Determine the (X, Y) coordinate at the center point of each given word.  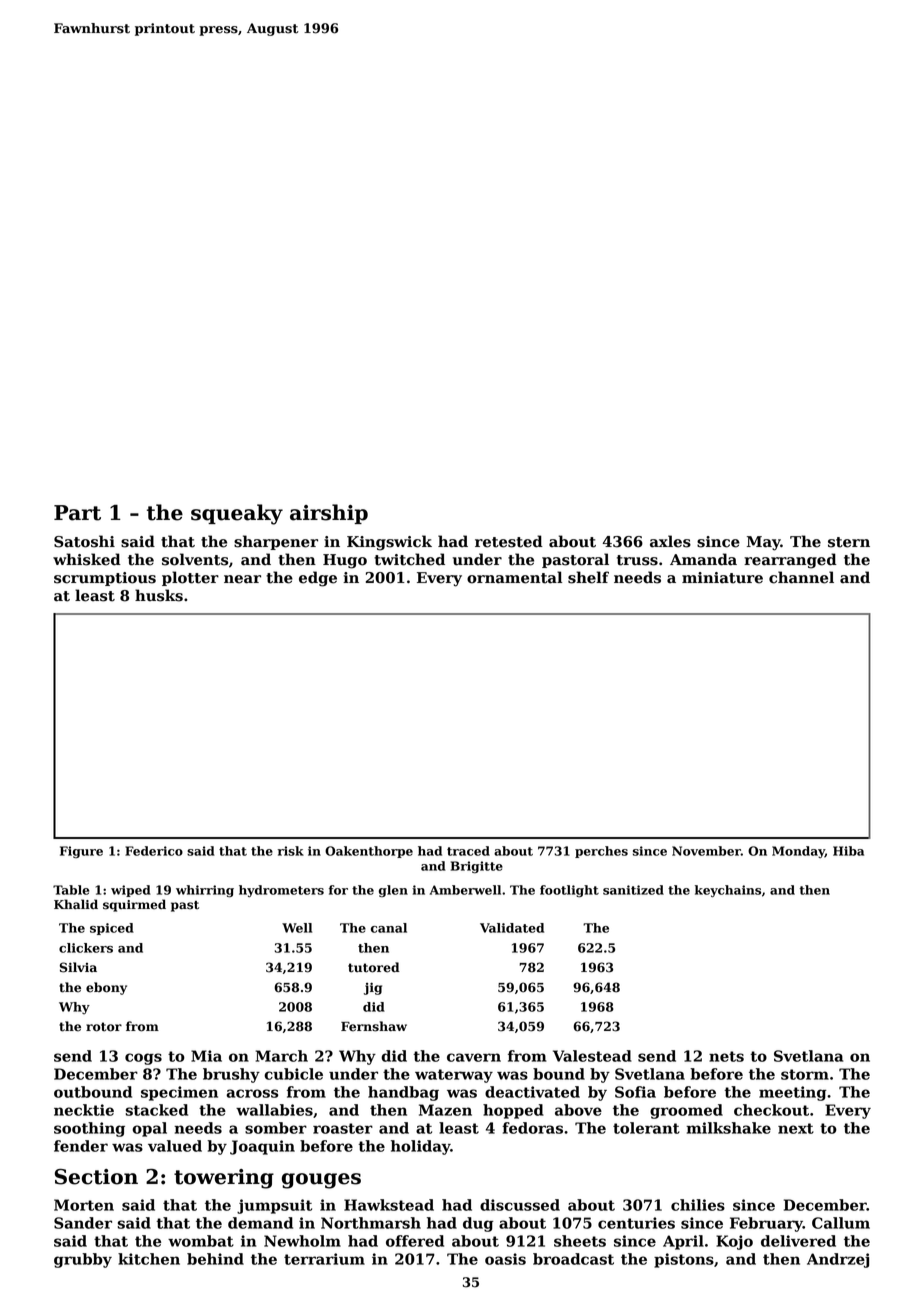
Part (77, 513)
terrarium (324, 1259)
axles (670, 541)
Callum (841, 1223)
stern (849, 542)
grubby (83, 1260)
